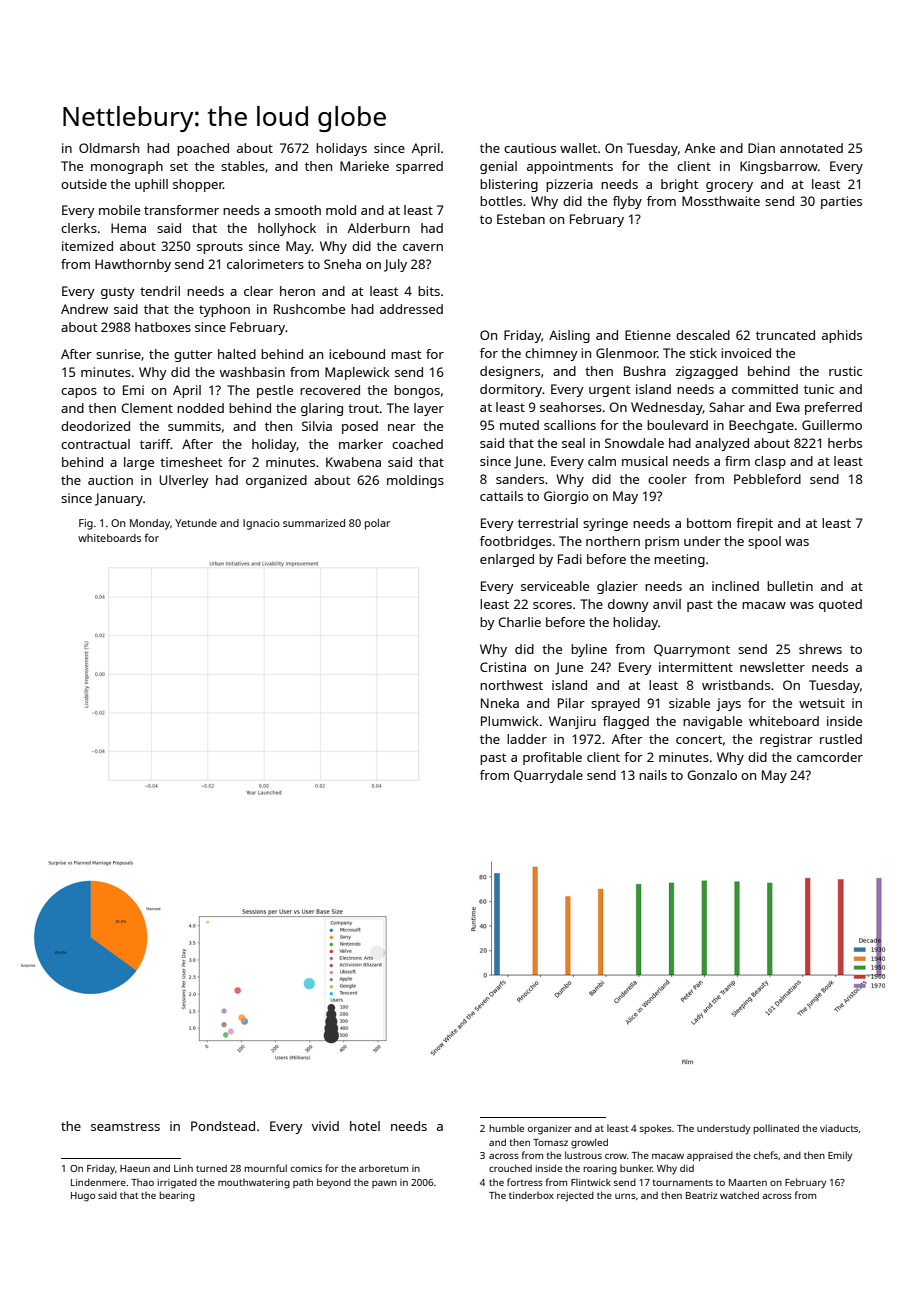 This screenshot has width=924, height=1308. I want to click on viaducts, so click(839, 1128).
